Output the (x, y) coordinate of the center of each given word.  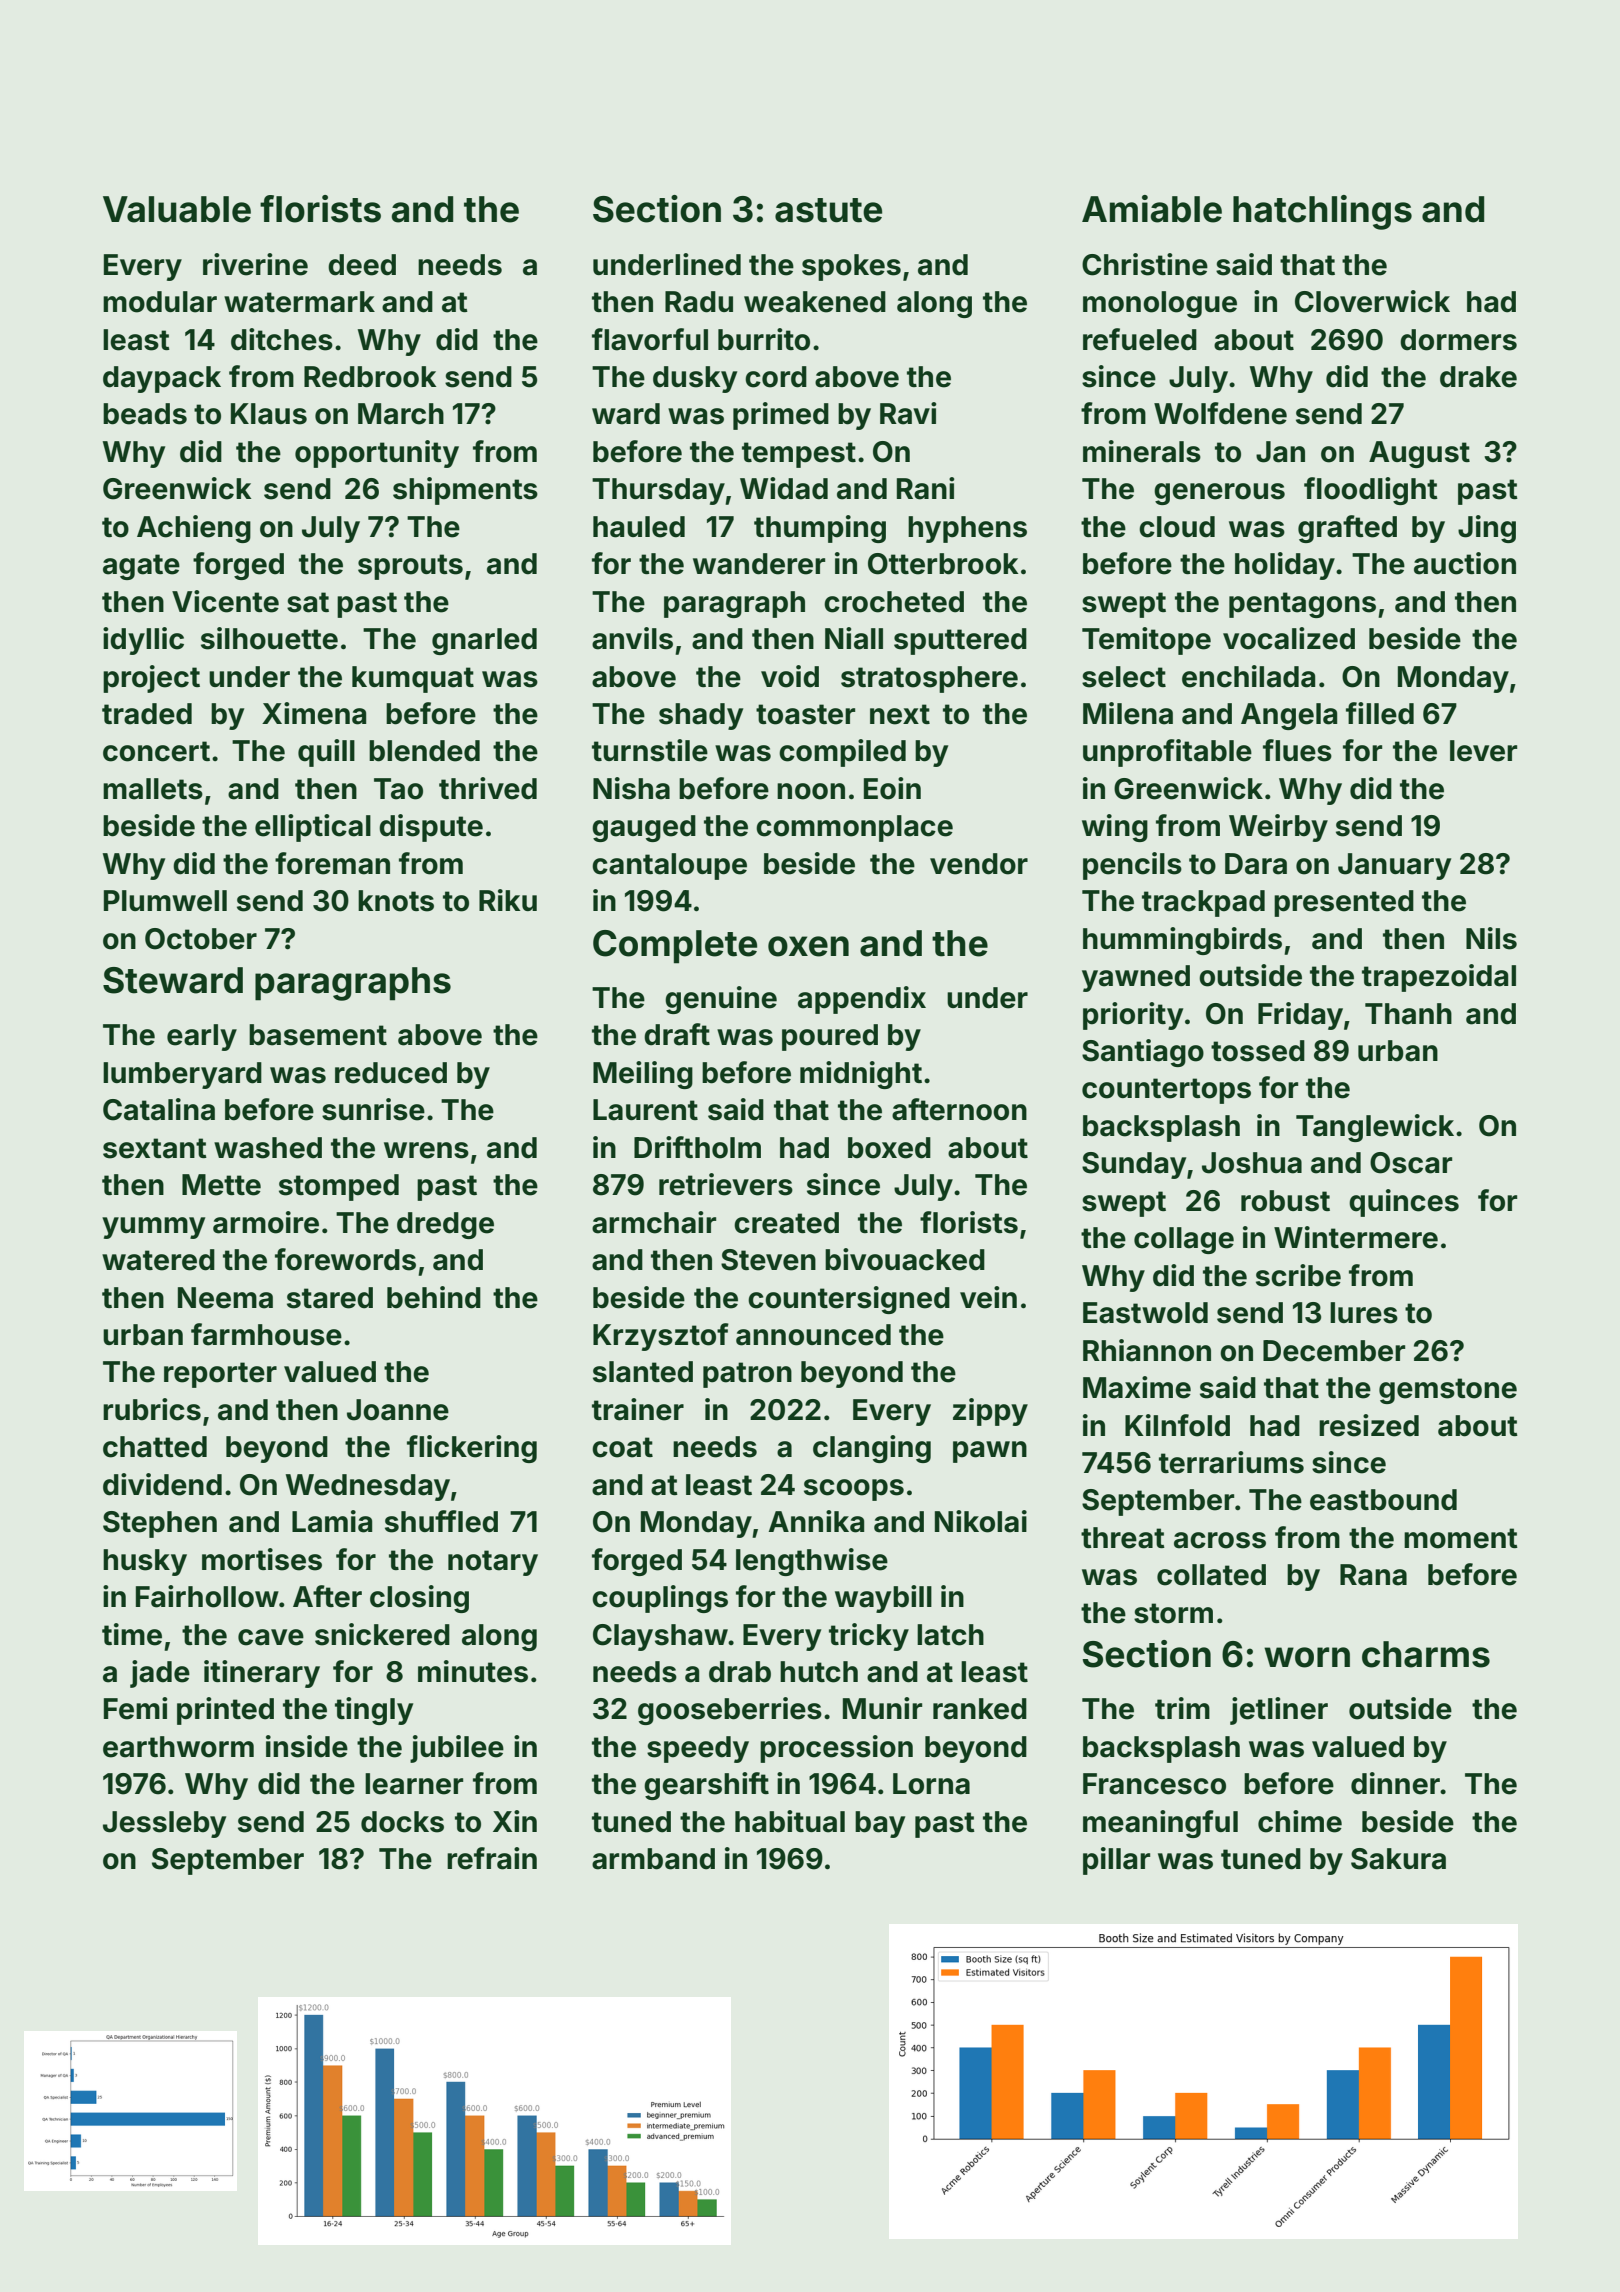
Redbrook (370, 377)
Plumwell (165, 901)
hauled (639, 527)
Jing (1487, 529)
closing (419, 1599)
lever (1483, 751)
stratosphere (929, 679)
